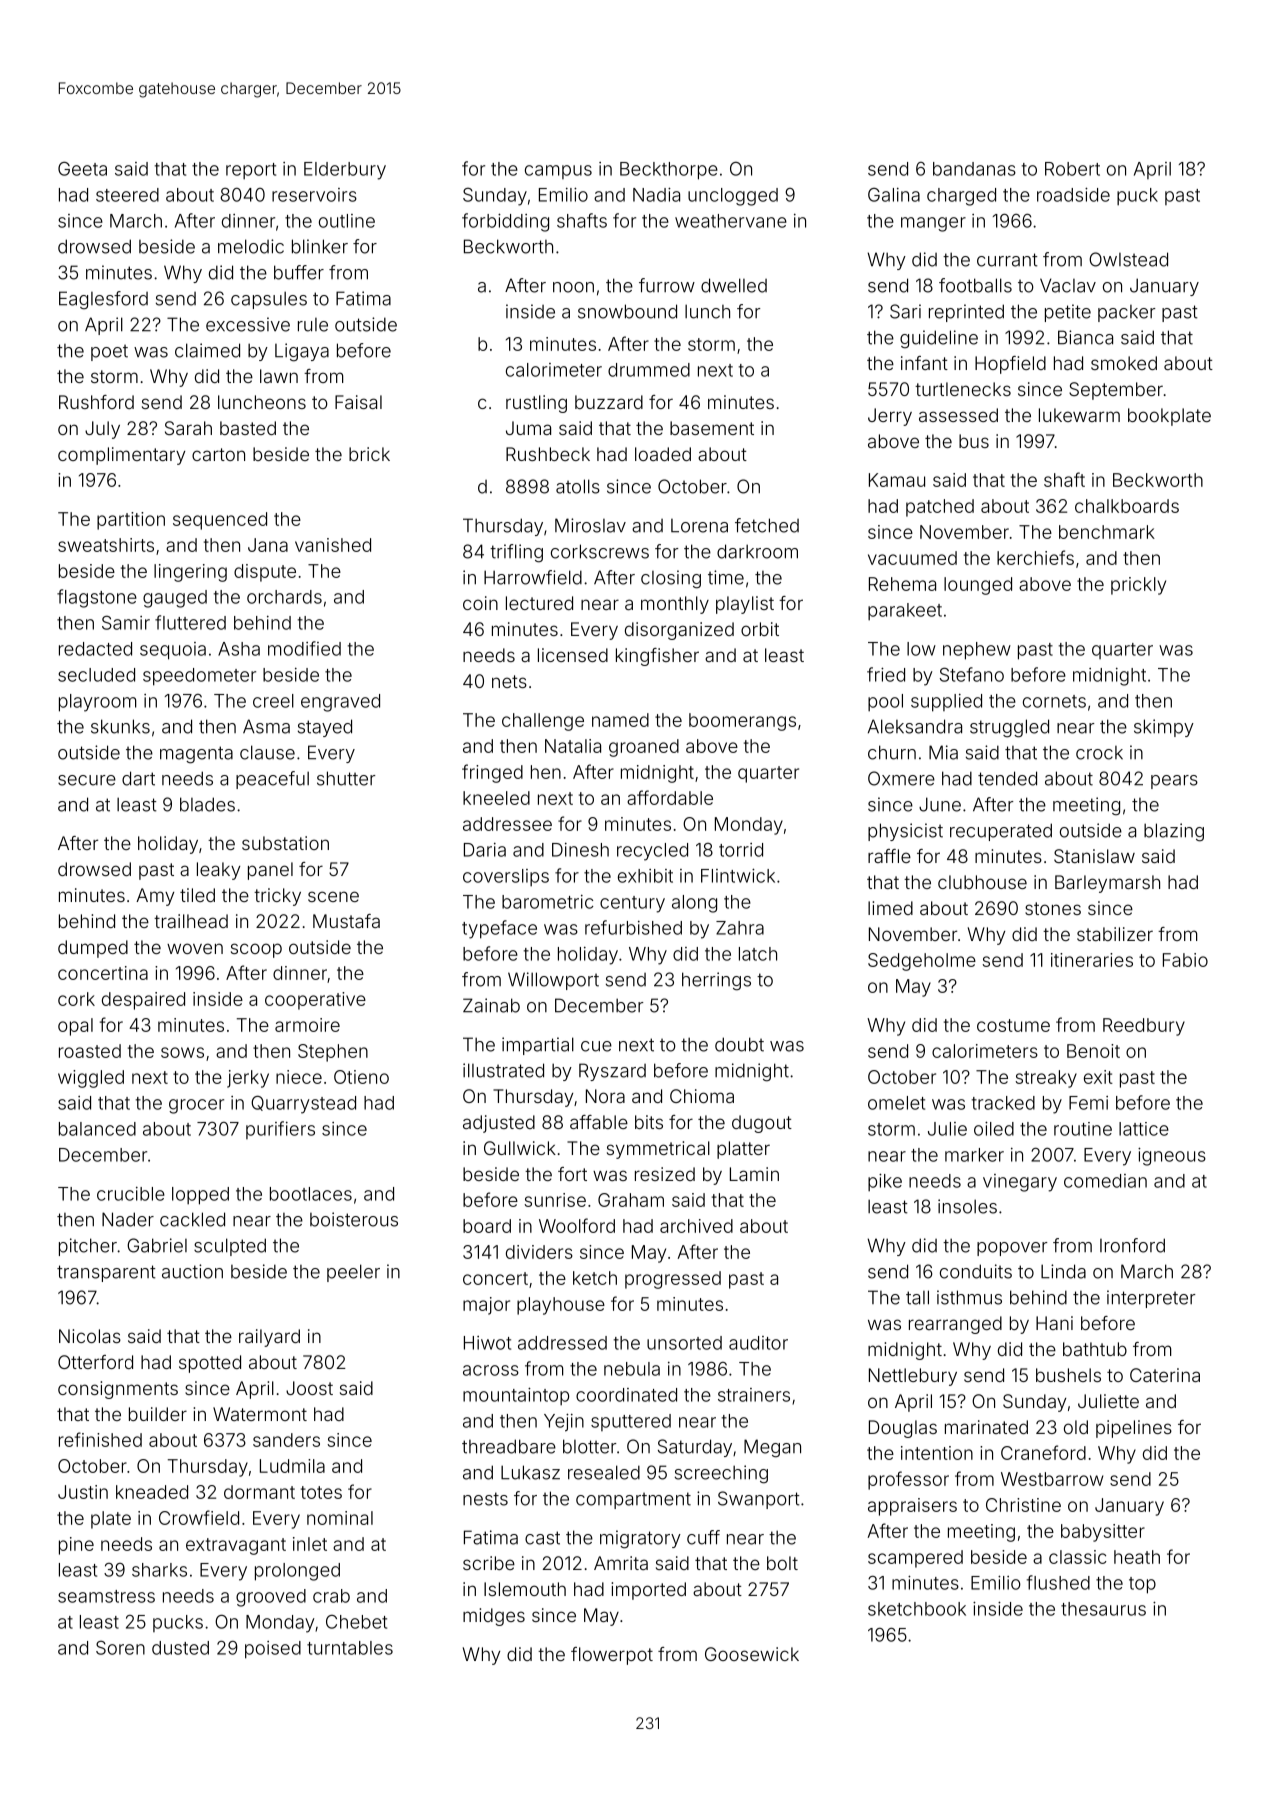 This screenshot has height=1796, width=1270. I want to click on Beckthorpe, so click(669, 171).
